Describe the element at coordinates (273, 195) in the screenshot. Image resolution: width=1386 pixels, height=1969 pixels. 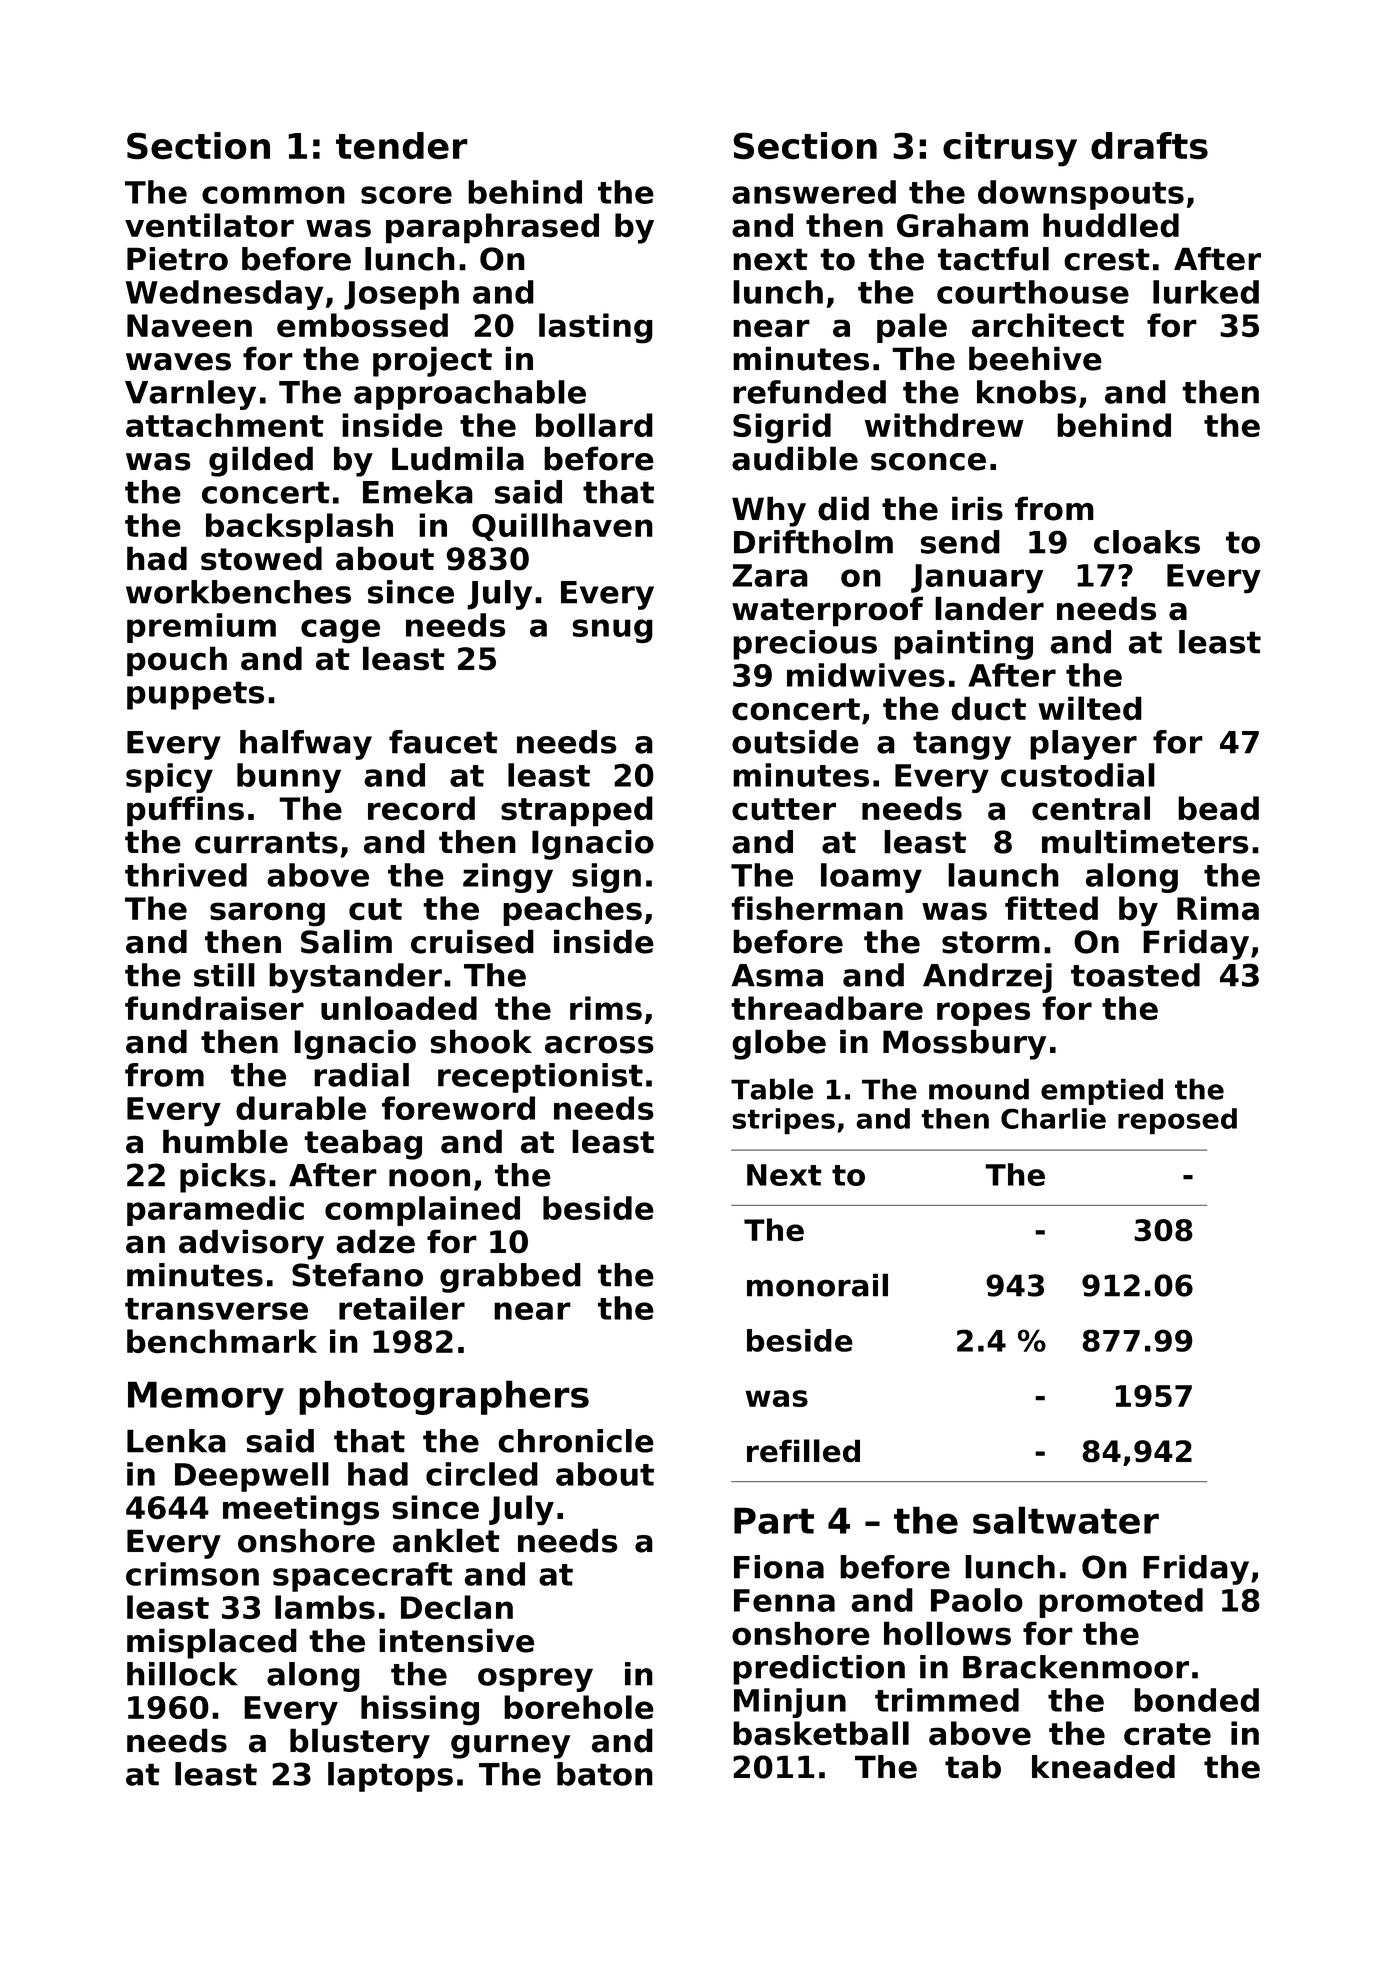
I see `common` at that location.
